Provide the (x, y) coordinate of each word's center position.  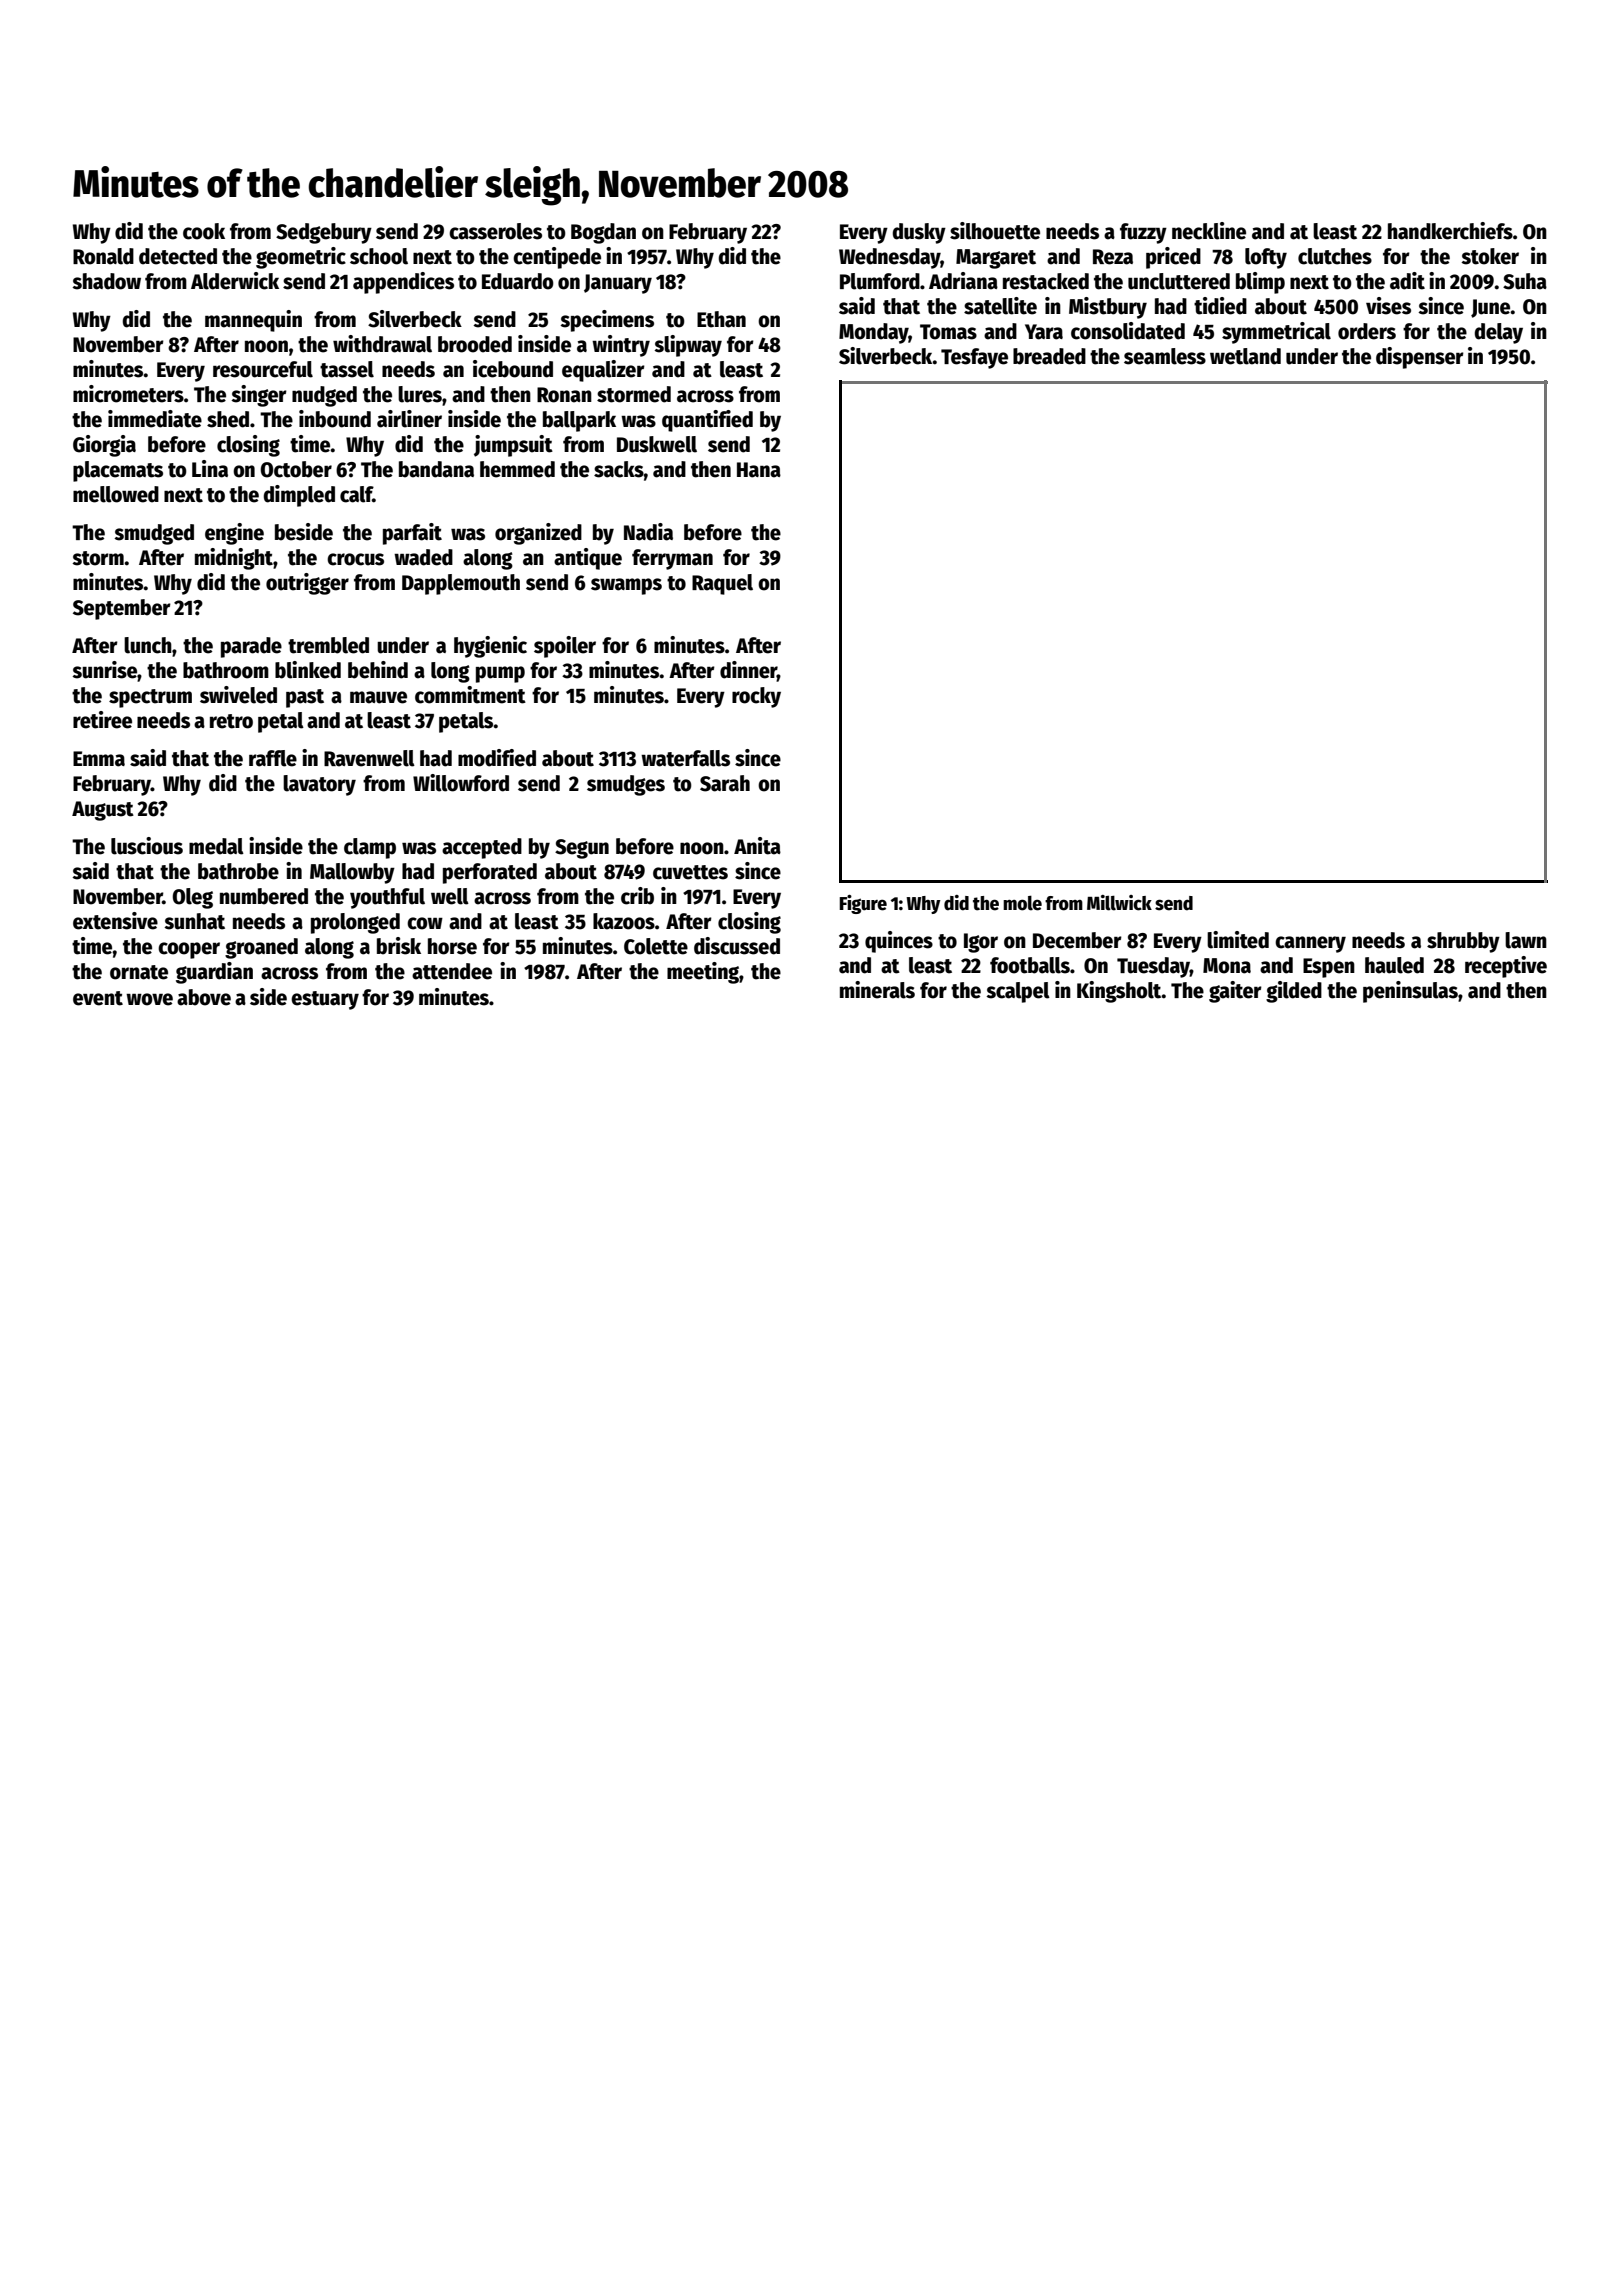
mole (1022, 903)
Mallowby (352, 873)
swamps (626, 586)
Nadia (648, 532)
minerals (877, 990)
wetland (1245, 356)
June (1491, 308)
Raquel (722, 584)
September (122, 609)
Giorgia (104, 446)
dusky (919, 233)
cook (204, 231)
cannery (1310, 944)
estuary (325, 1000)
